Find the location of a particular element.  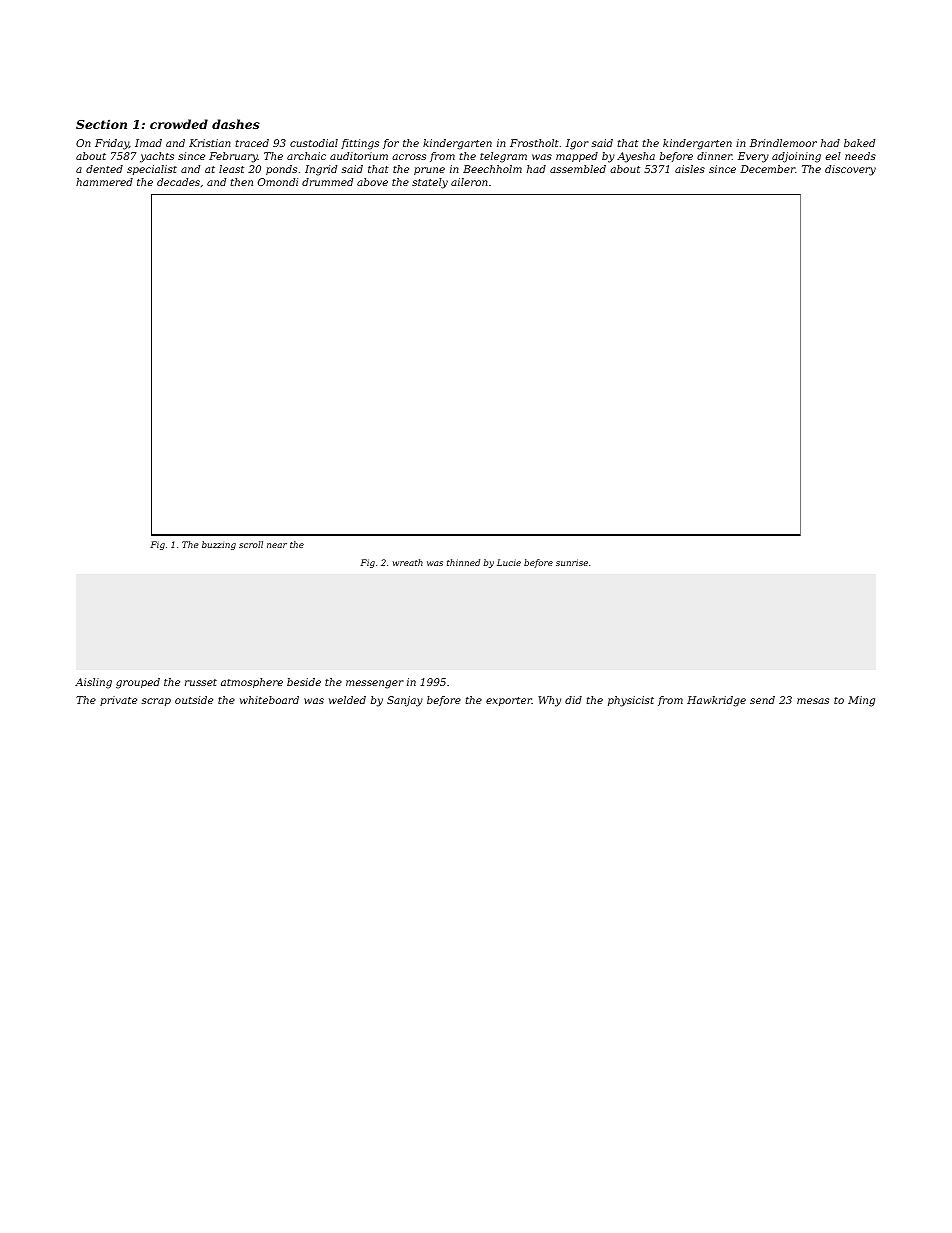

Lucie is located at coordinates (509, 562).
